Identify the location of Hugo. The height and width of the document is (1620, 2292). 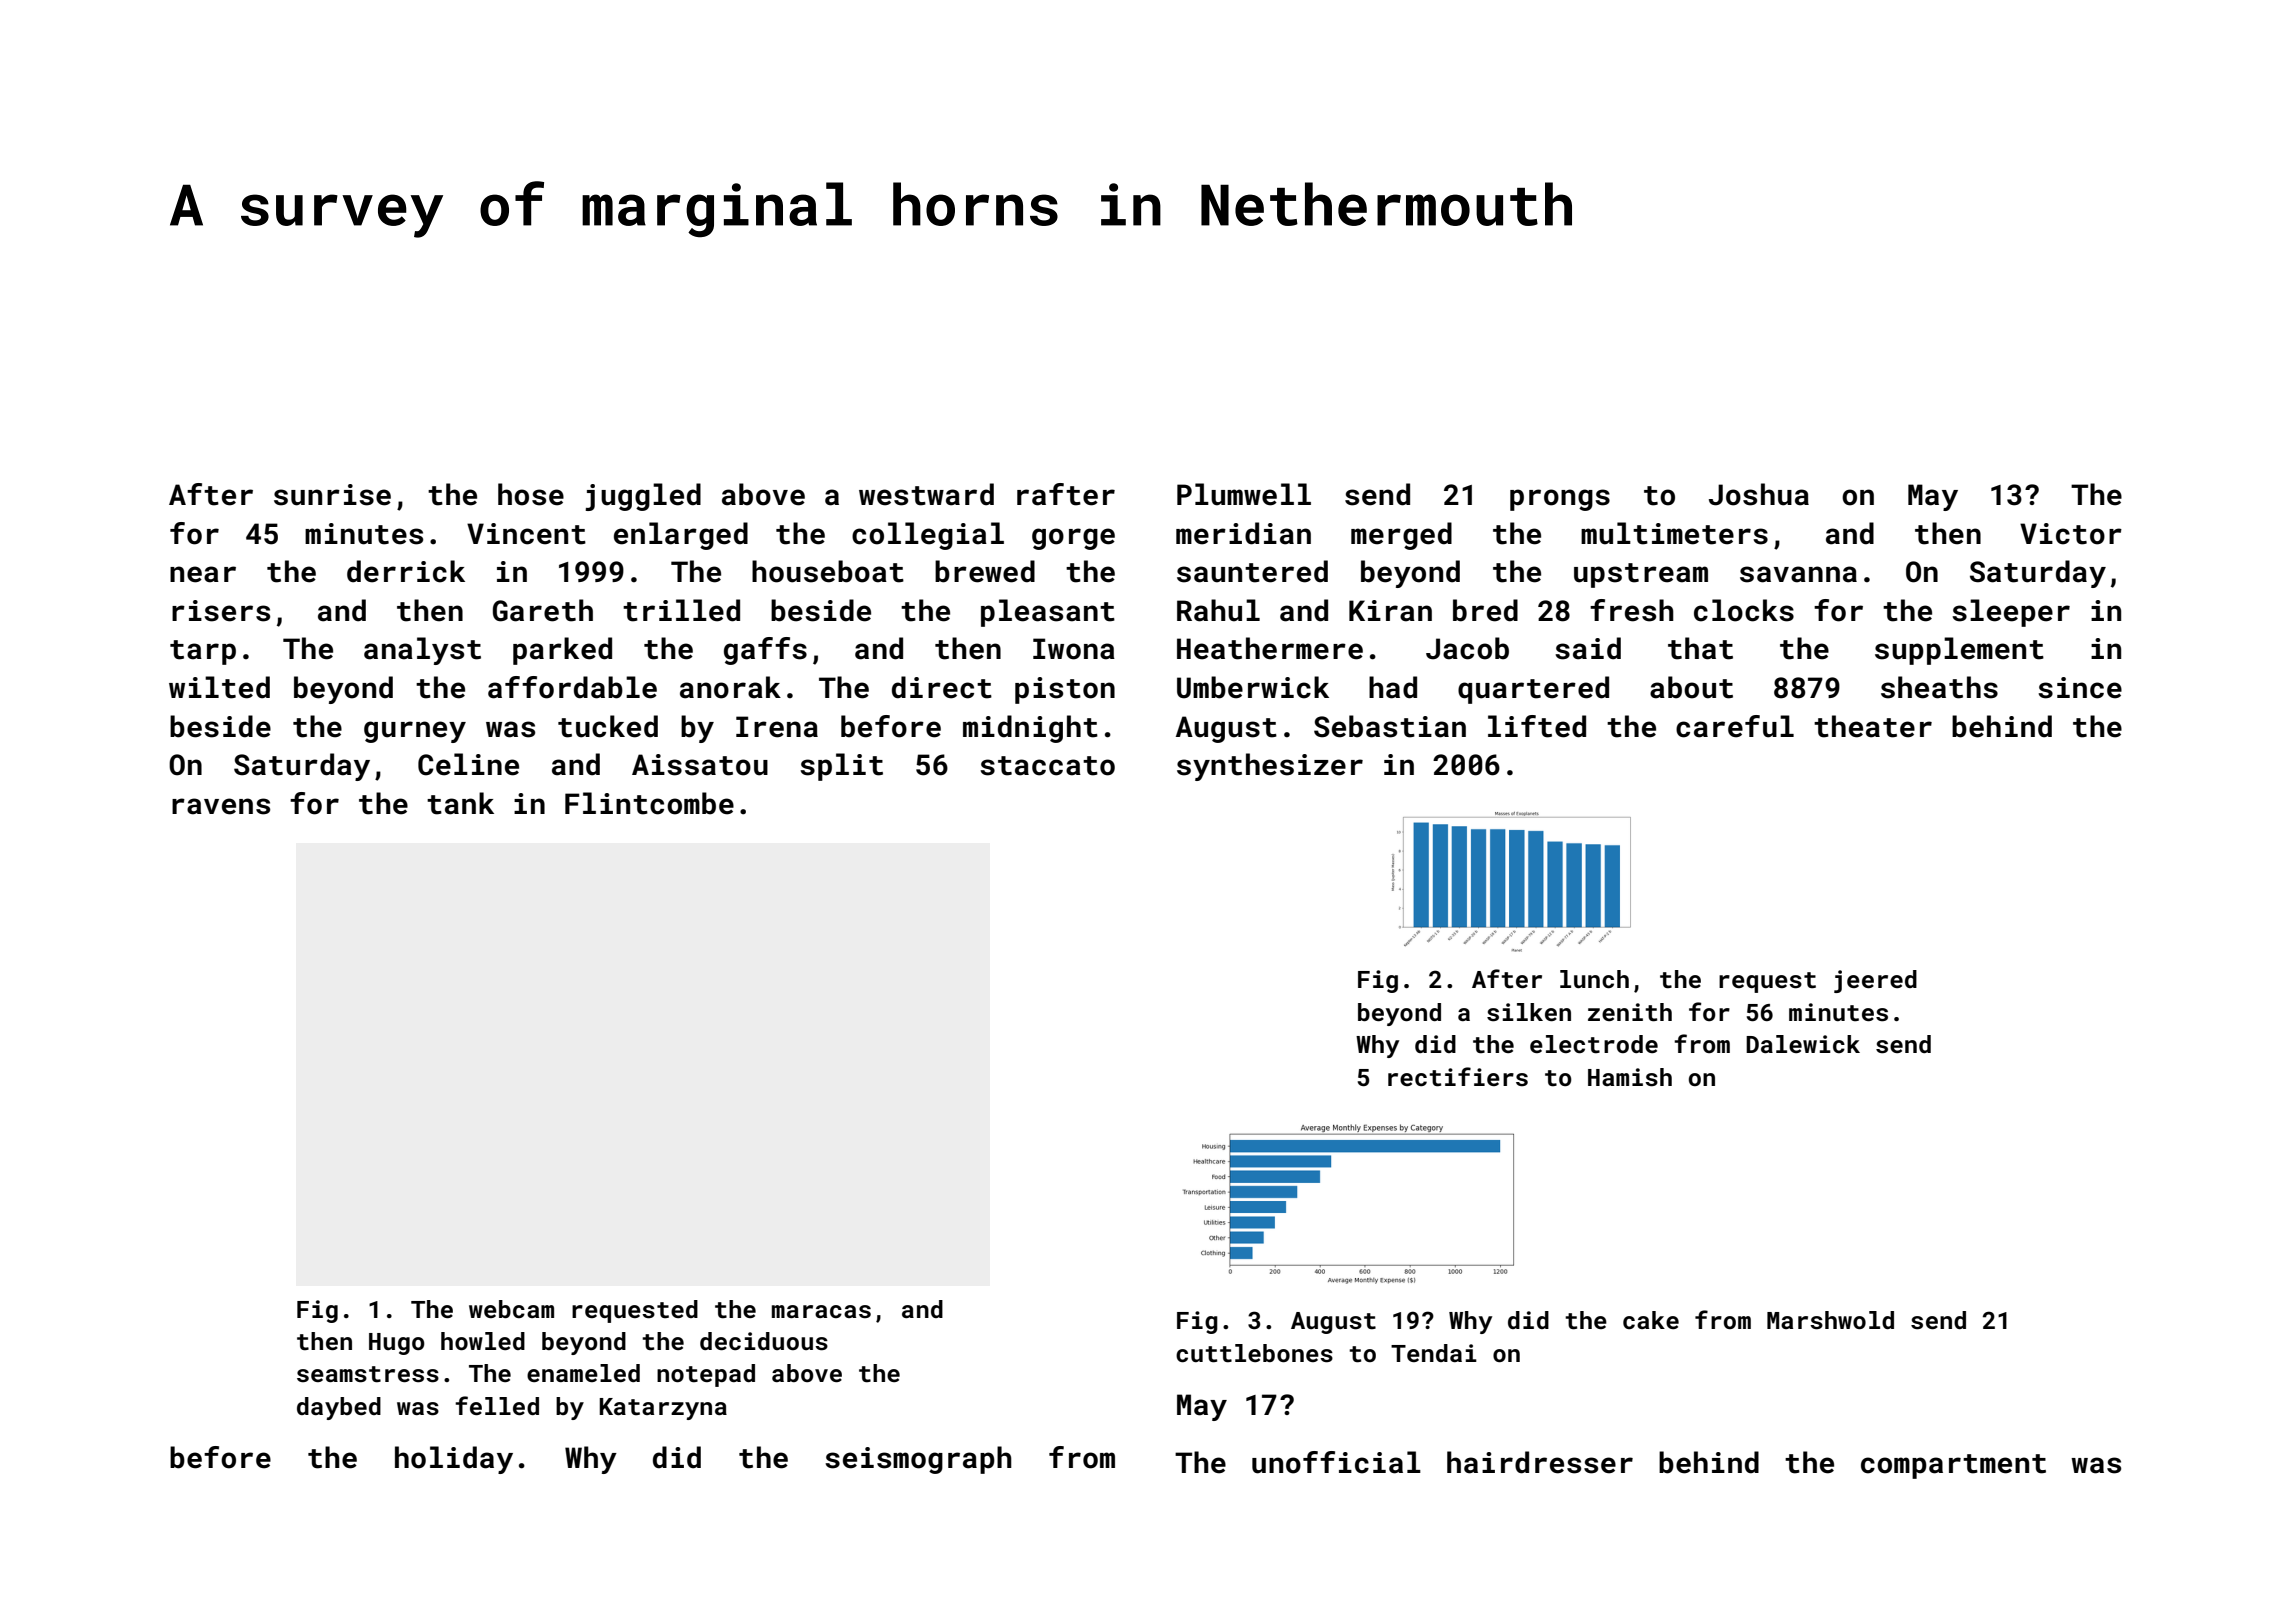
(397, 1344).
